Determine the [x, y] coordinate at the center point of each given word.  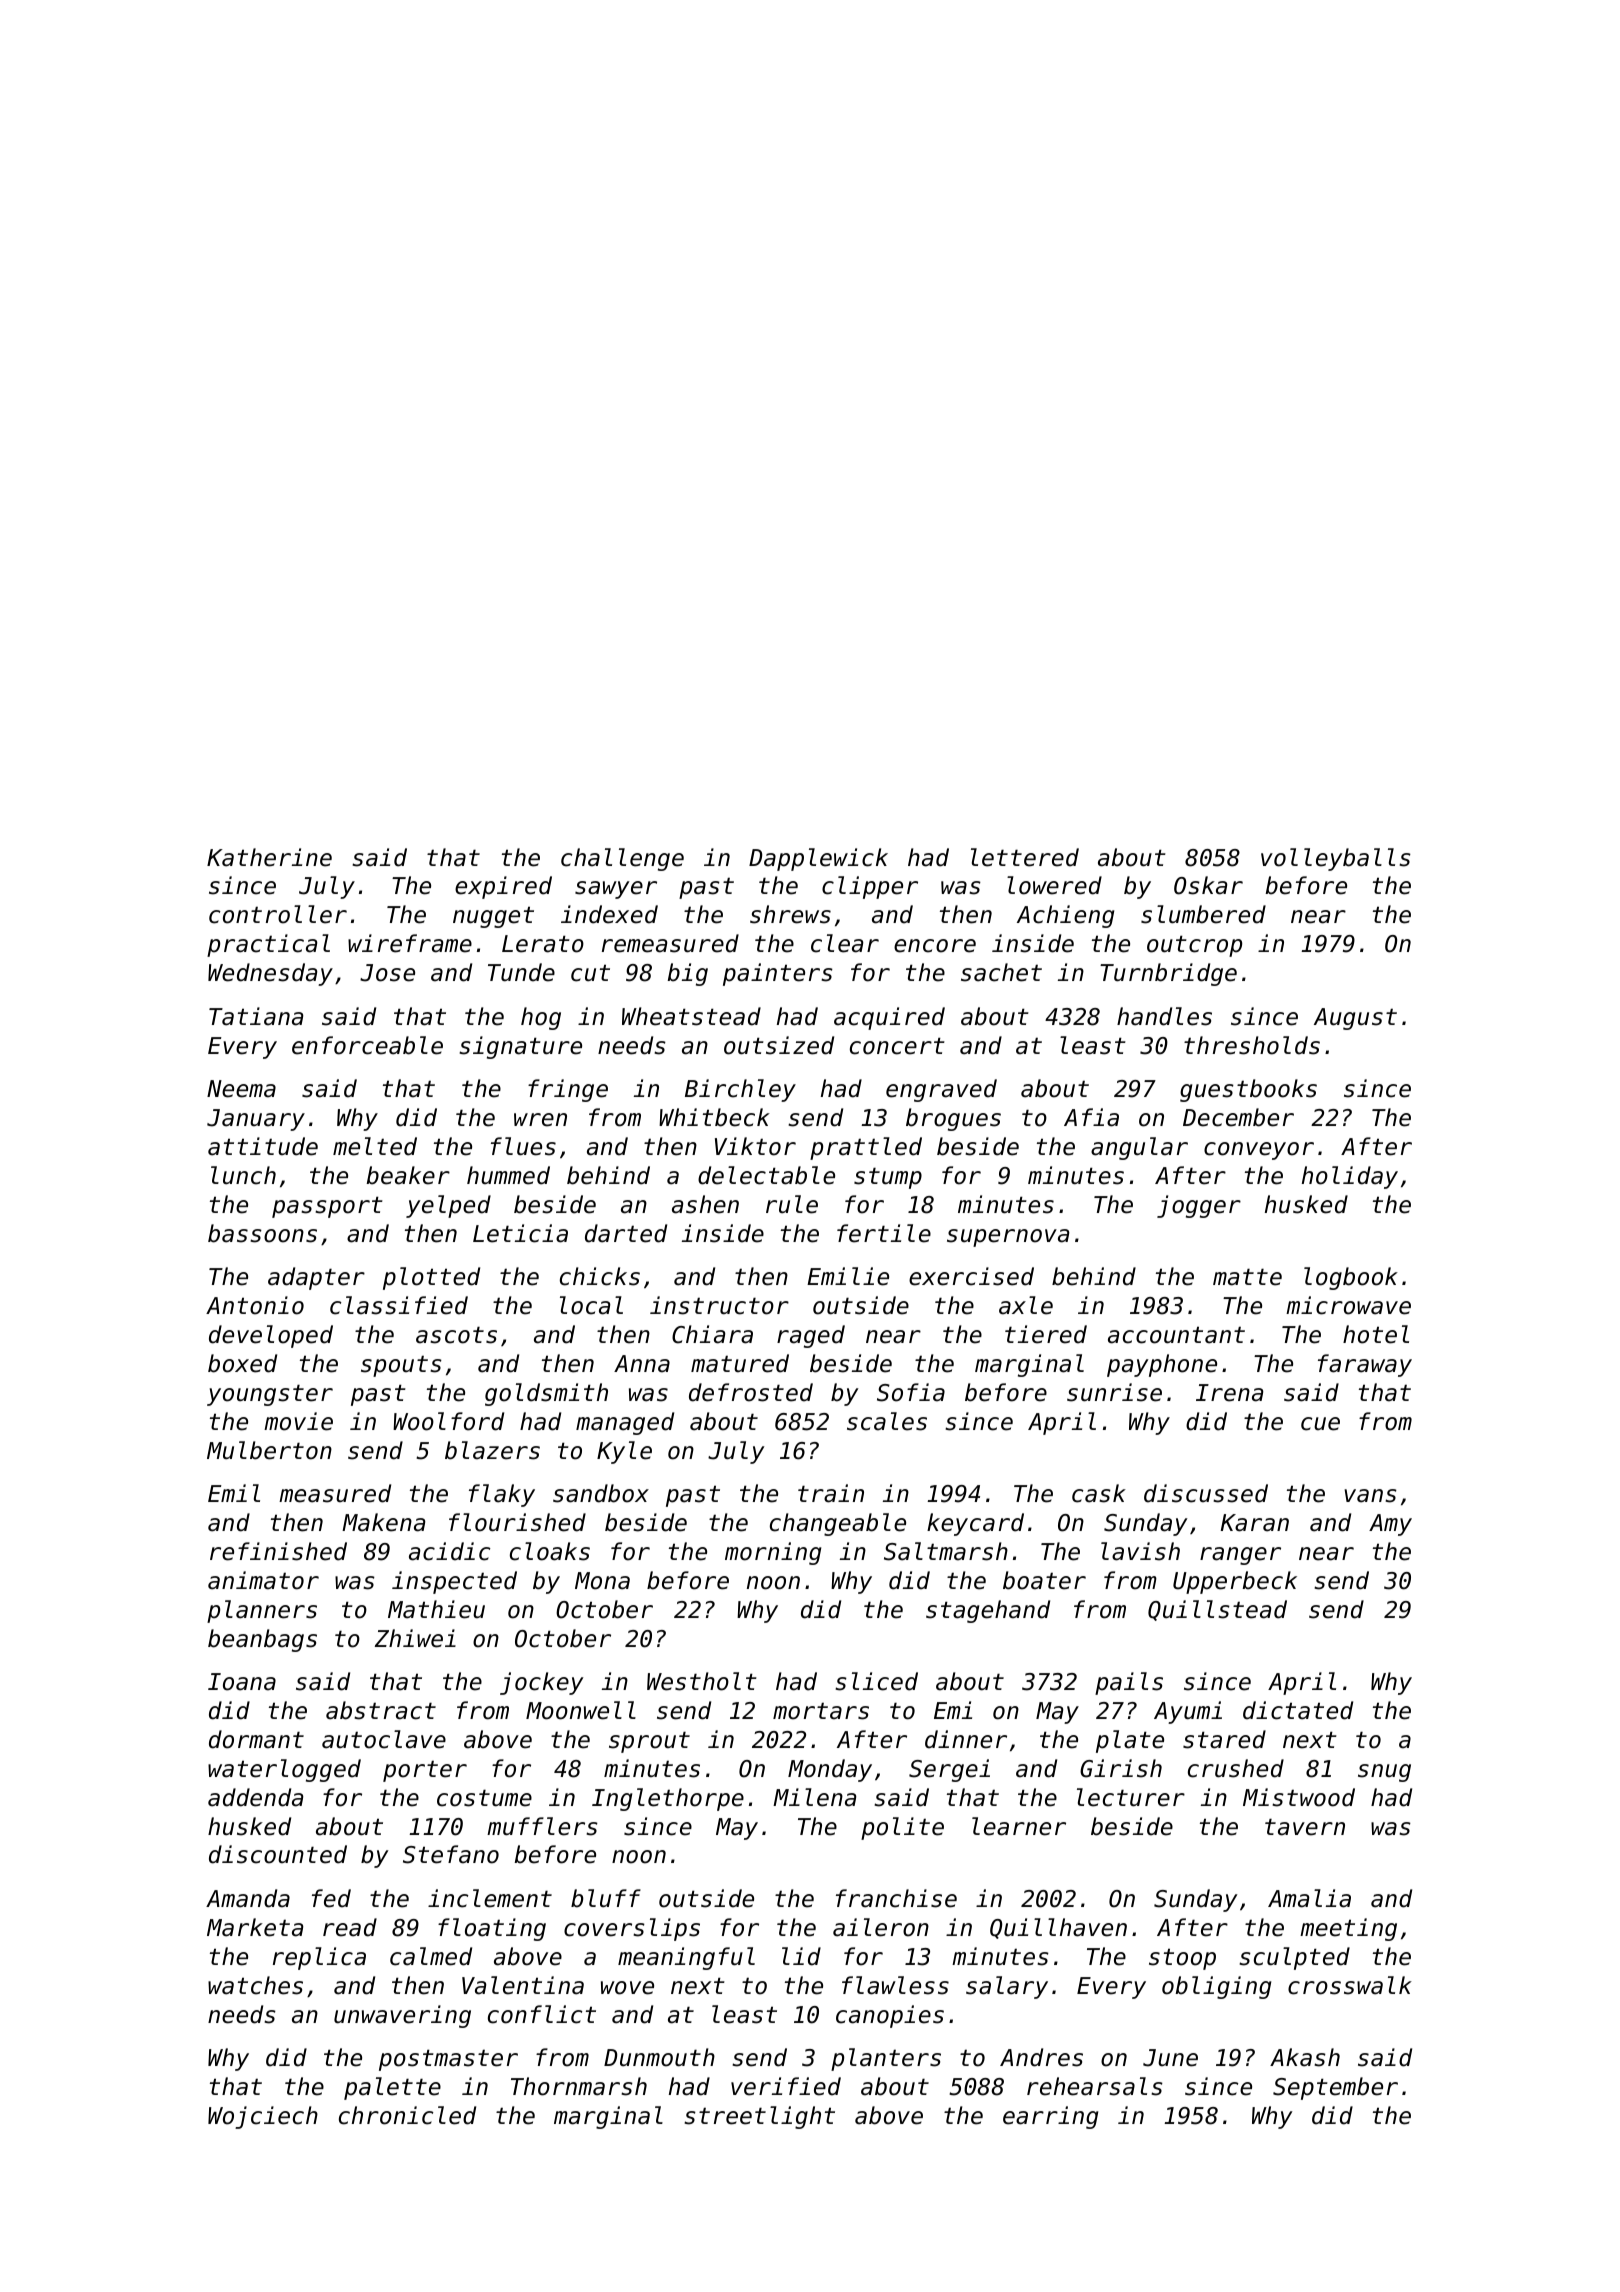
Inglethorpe [668, 1799]
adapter [316, 1278]
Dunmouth [659, 2057]
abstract [381, 1710]
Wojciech [263, 2117]
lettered [1025, 857]
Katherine [269, 857]
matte [1247, 1277]
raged [811, 1336]
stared [1224, 1739]
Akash [1305, 2057]
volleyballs [1336, 859]
